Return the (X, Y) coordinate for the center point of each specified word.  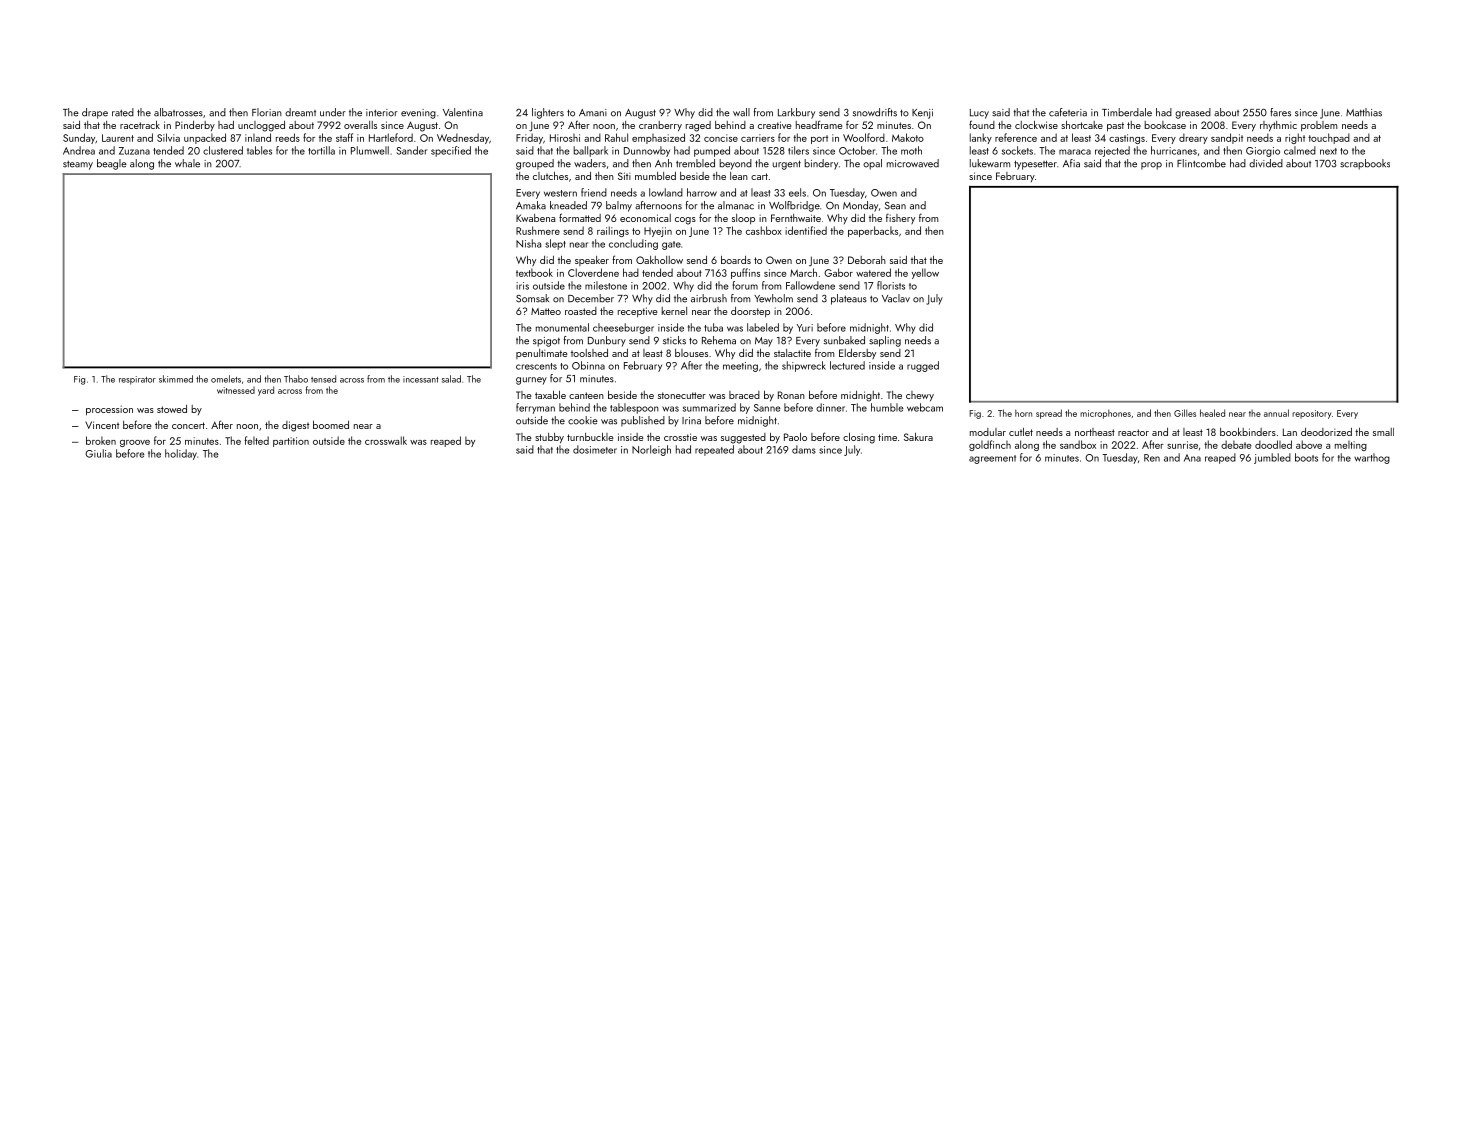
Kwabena (535, 218)
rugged (923, 366)
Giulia (98, 453)
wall (741, 112)
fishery (900, 218)
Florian (267, 112)
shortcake (1082, 125)
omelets (226, 379)
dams (804, 449)
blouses (691, 353)
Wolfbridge (794, 206)
